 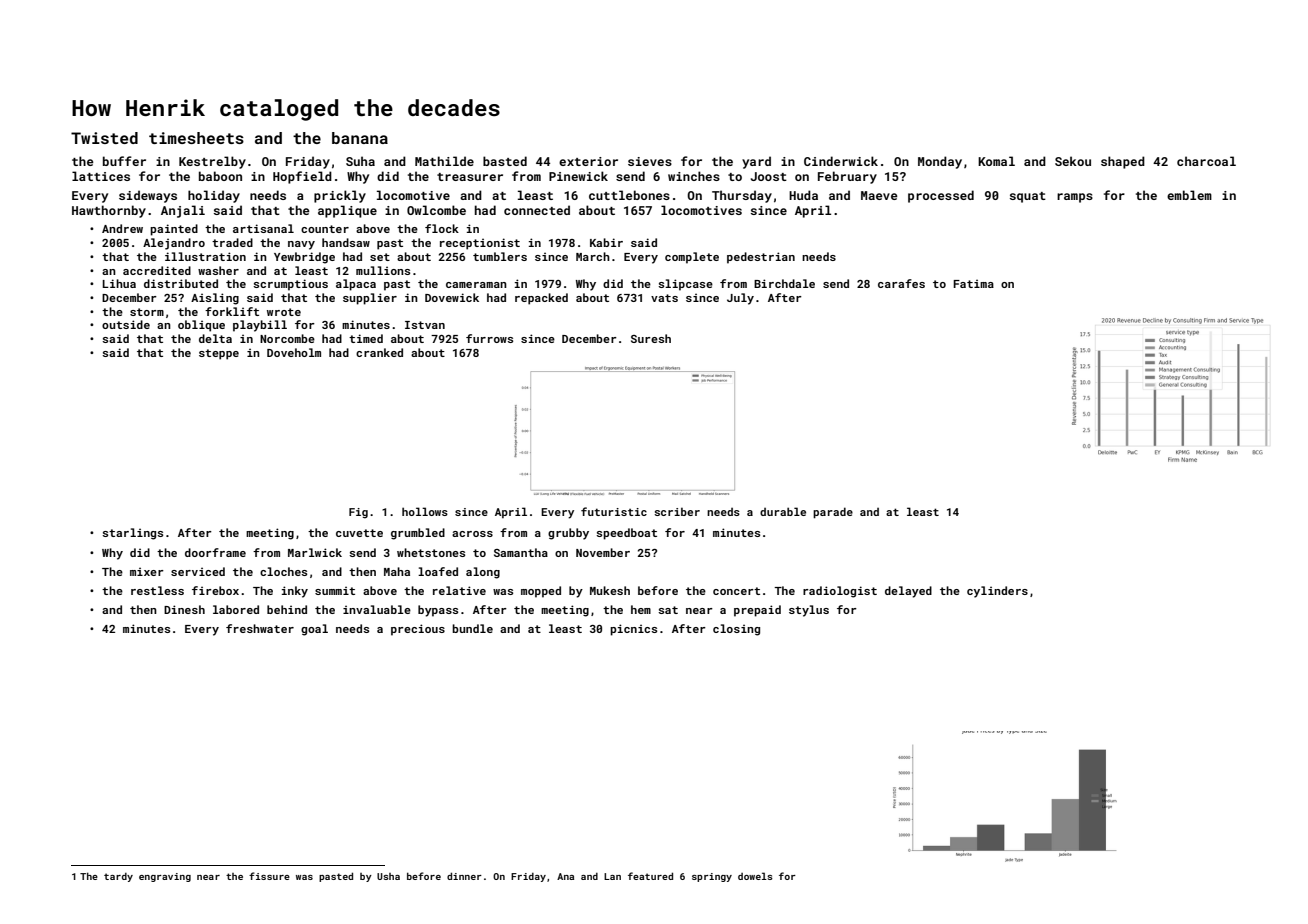 What do you see at coordinates (736, 630) in the document?
I see `closing` at bounding box center [736, 630].
